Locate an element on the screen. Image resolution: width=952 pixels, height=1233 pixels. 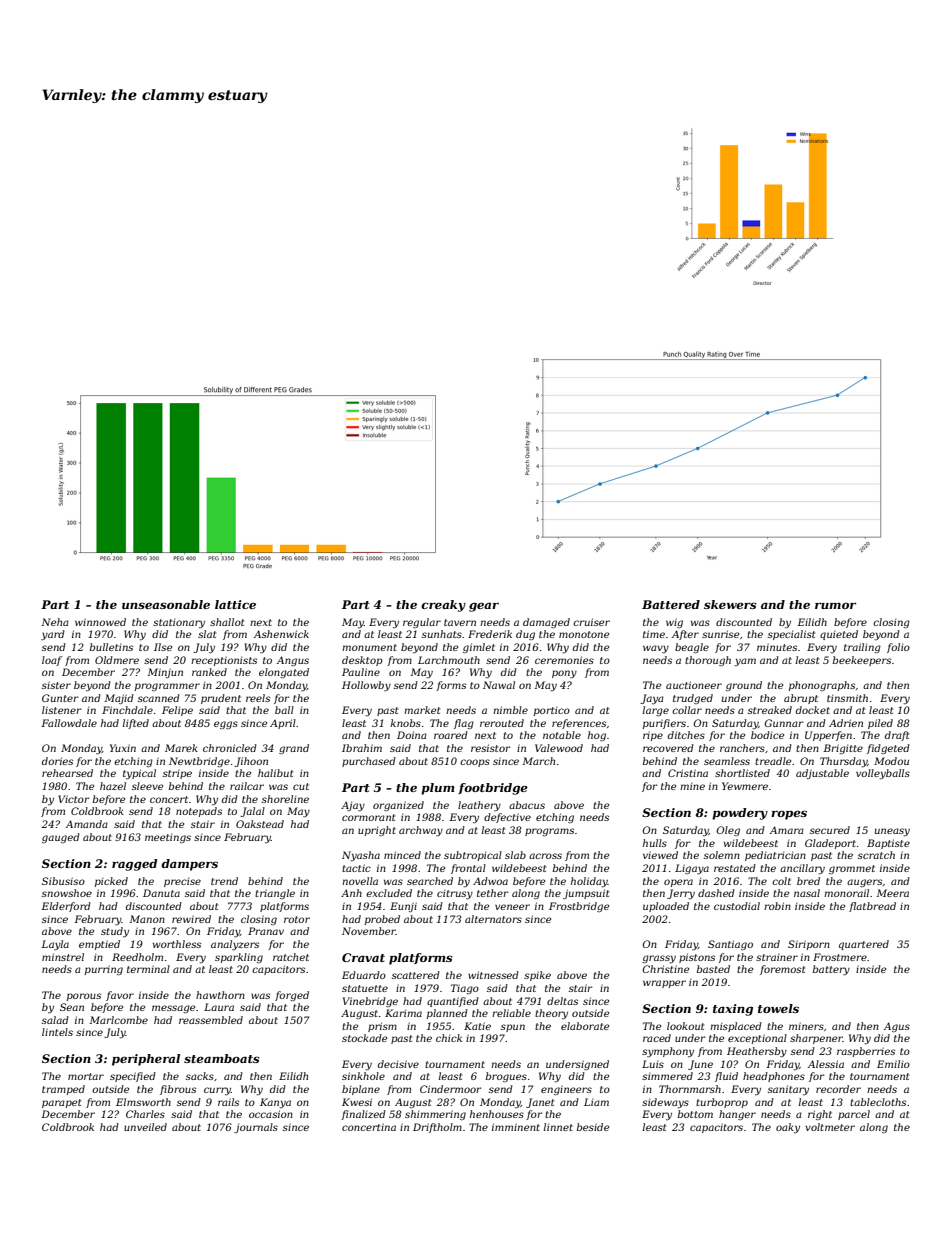
uploaded is located at coordinates (666, 907).
